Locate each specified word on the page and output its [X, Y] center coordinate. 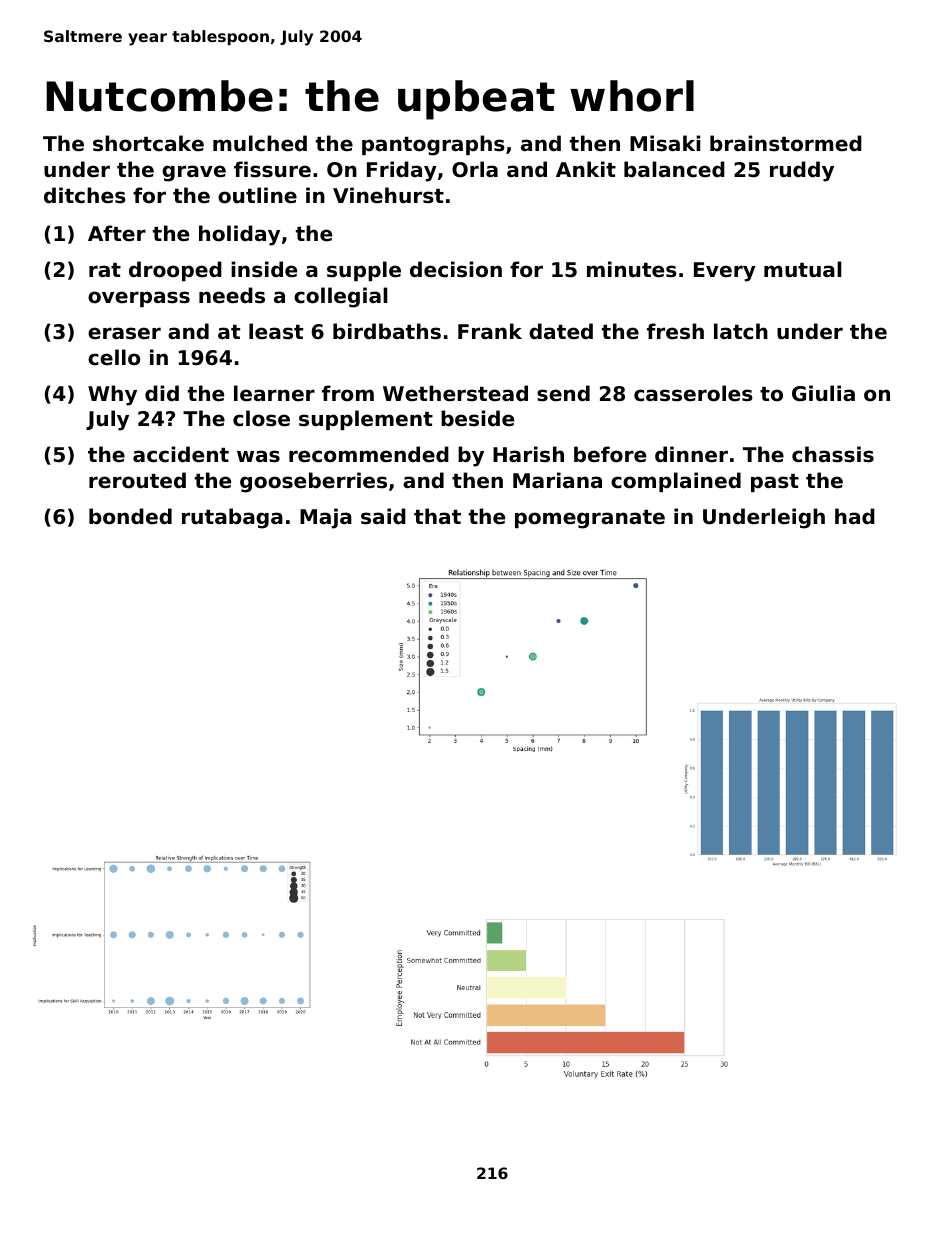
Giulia [823, 393]
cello [114, 357]
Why [112, 395]
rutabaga [232, 518]
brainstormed [786, 143]
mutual [802, 269]
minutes [632, 269]
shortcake [148, 143]
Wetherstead [455, 393]
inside [264, 269]
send [563, 393]
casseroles [693, 393]
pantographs [433, 145]
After [117, 233]
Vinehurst [388, 195]
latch [741, 331]
